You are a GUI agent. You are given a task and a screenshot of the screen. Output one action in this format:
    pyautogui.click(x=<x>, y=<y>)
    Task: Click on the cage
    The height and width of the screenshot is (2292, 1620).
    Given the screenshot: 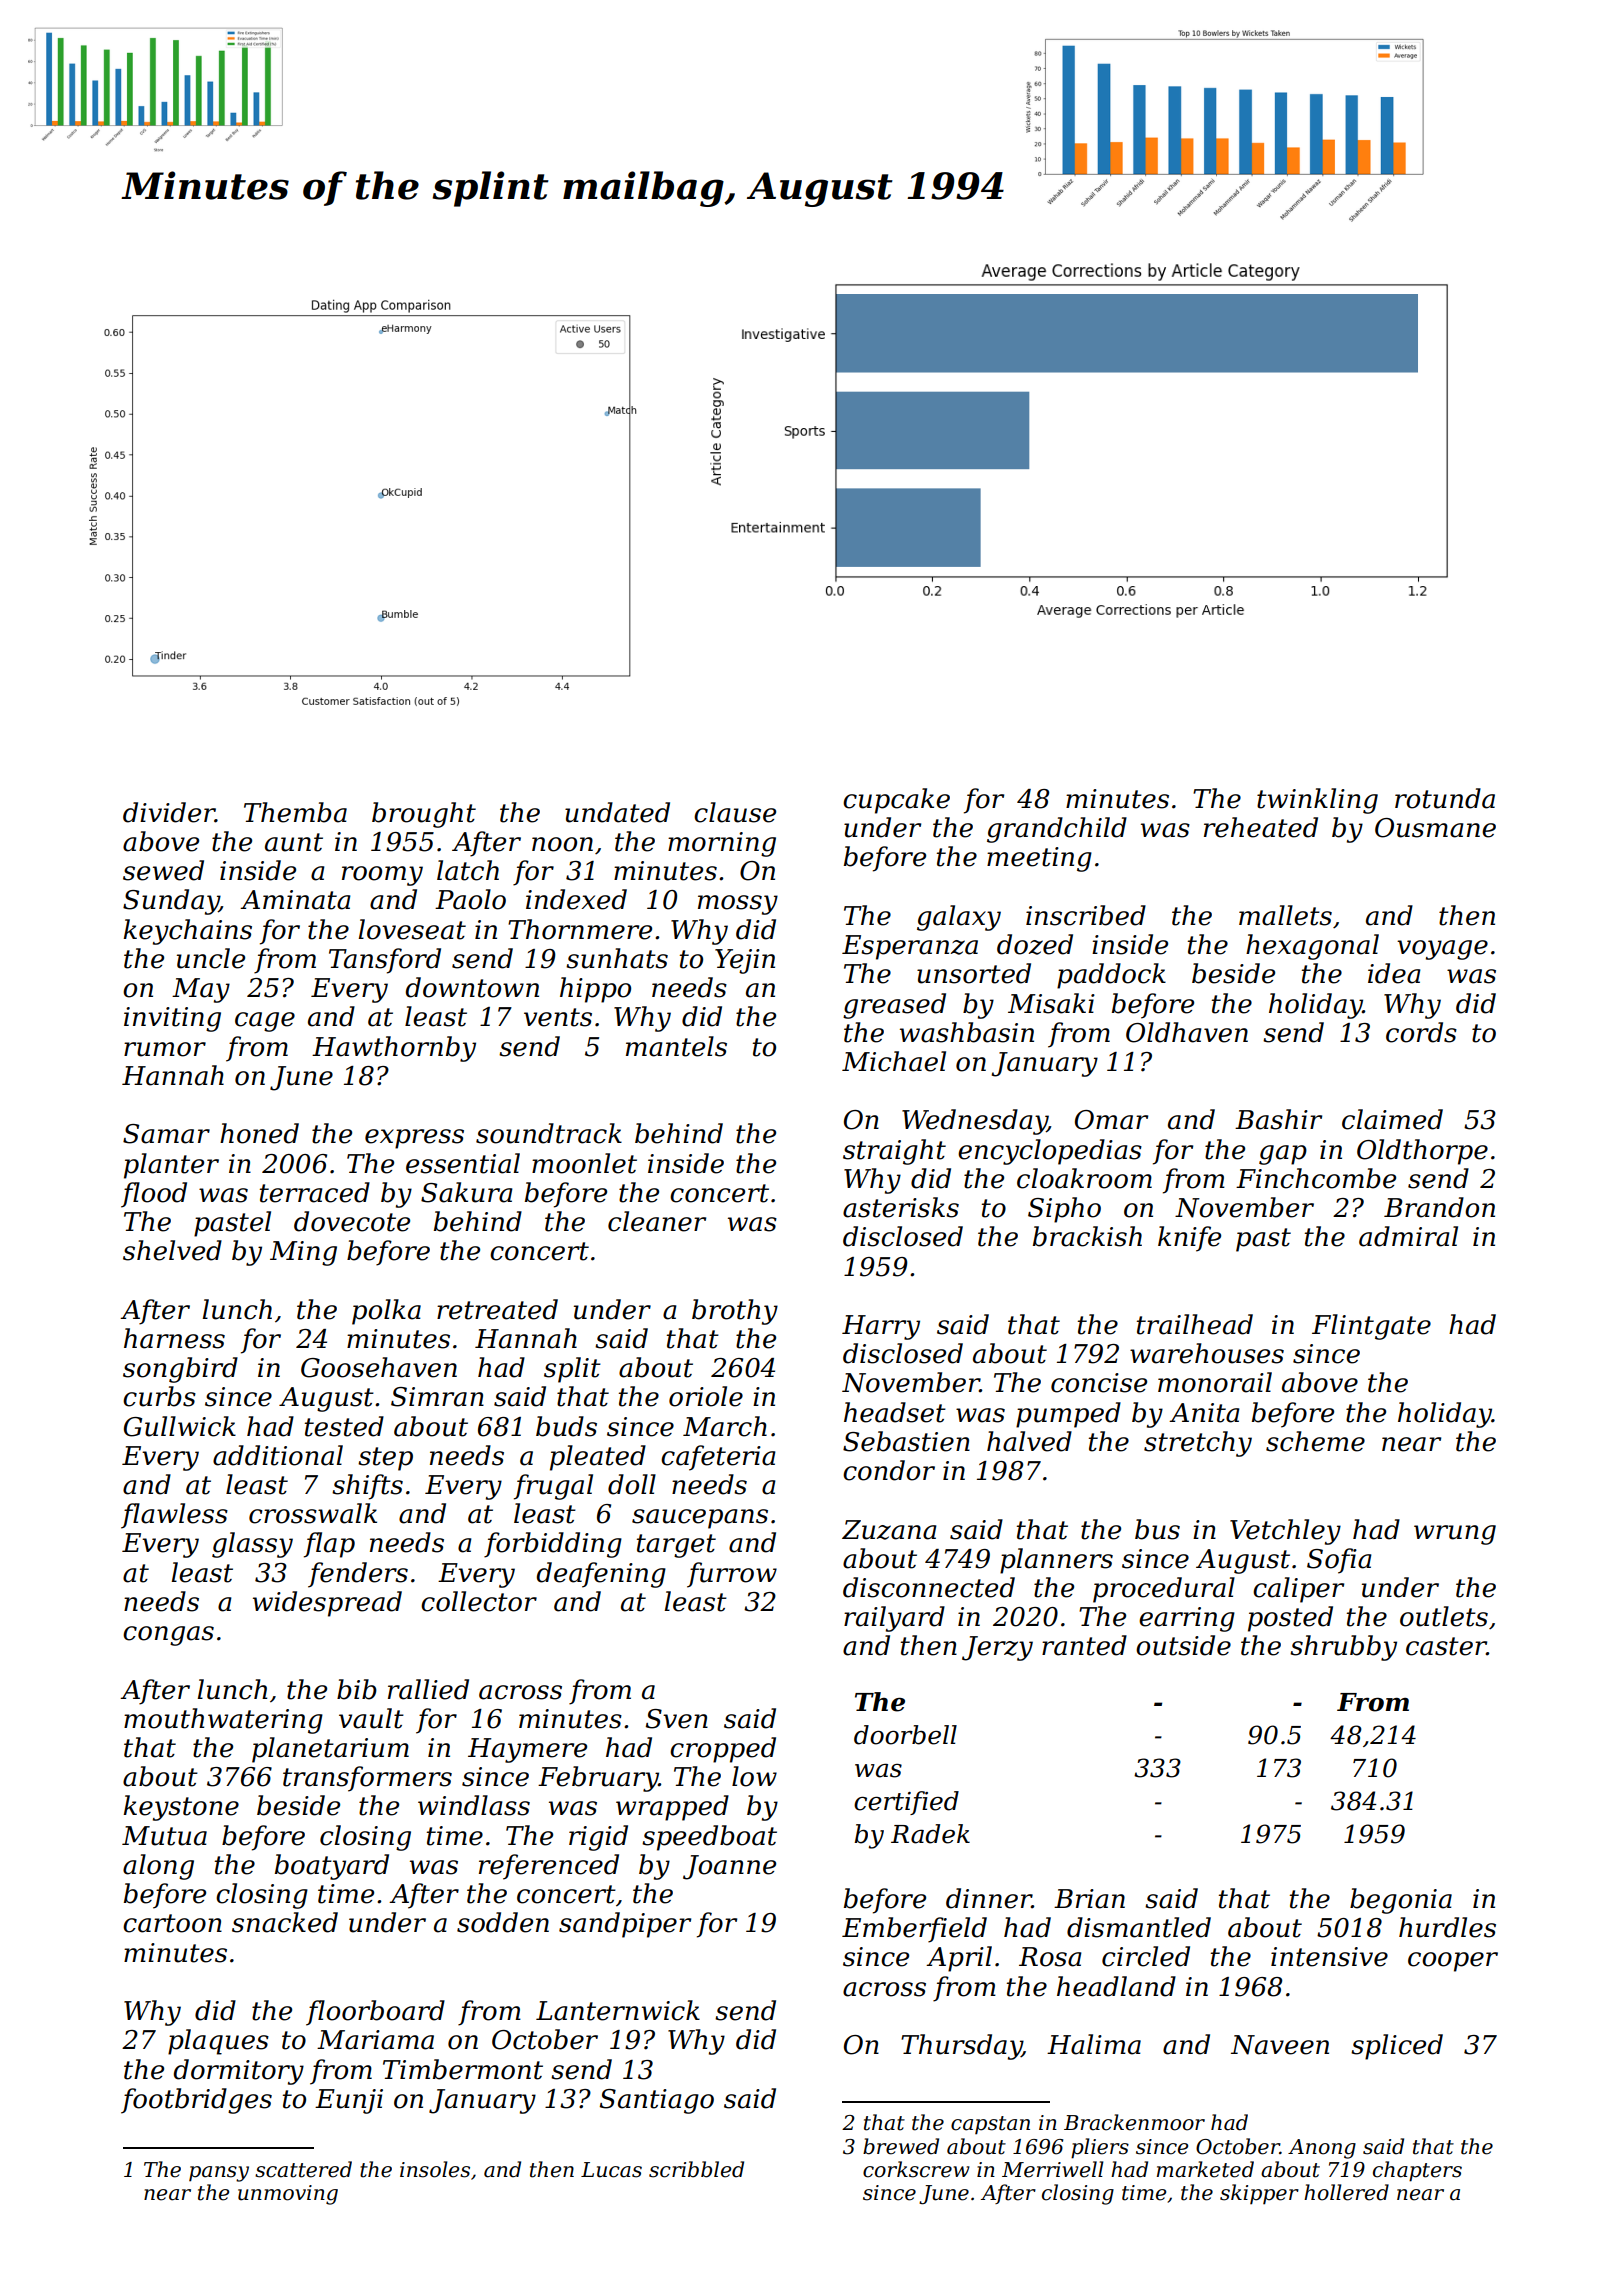 What is the action you would take?
    pyautogui.click(x=265, y=1022)
